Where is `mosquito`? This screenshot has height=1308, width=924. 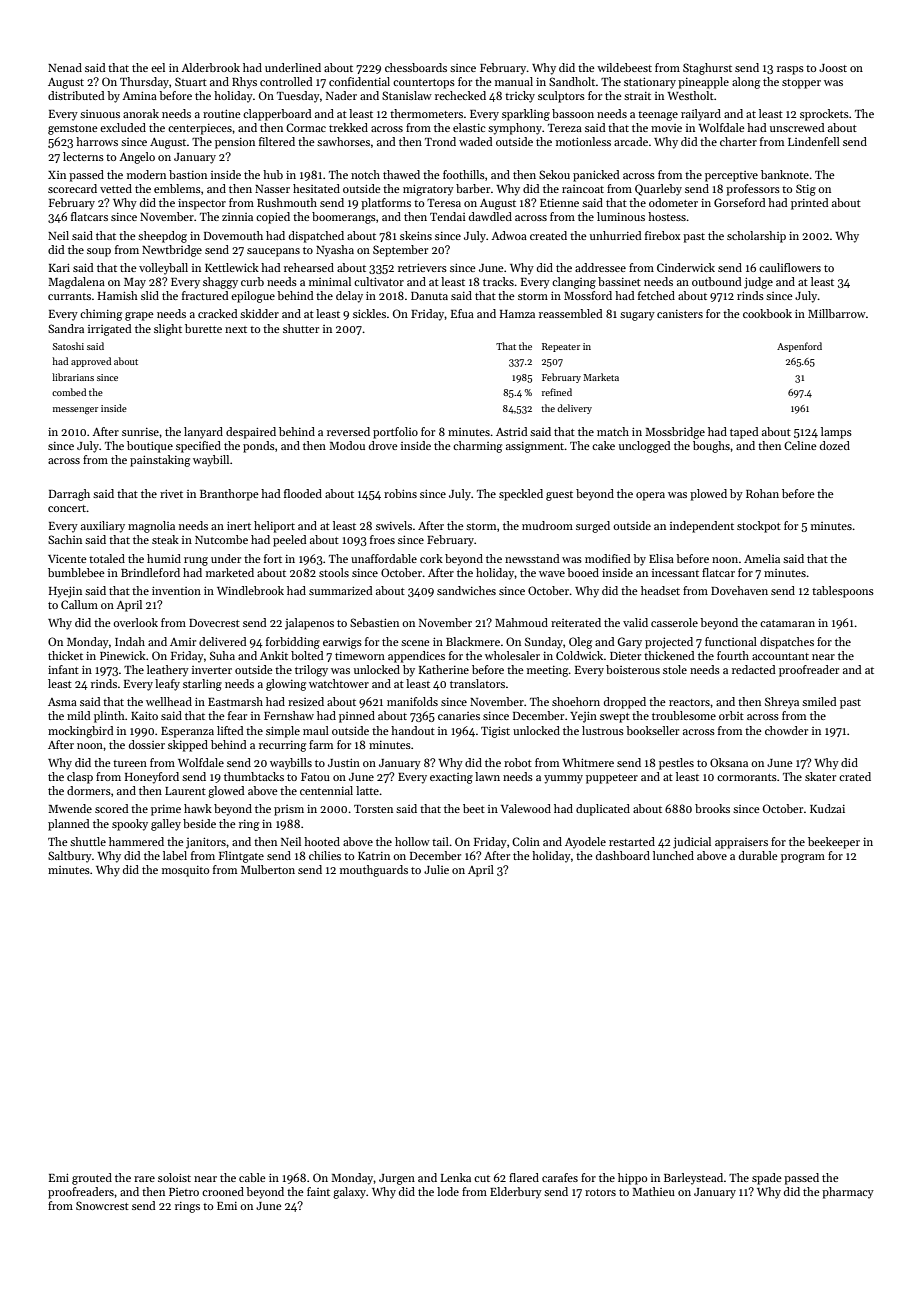
mosquito is located at coordinates (185, 871).
